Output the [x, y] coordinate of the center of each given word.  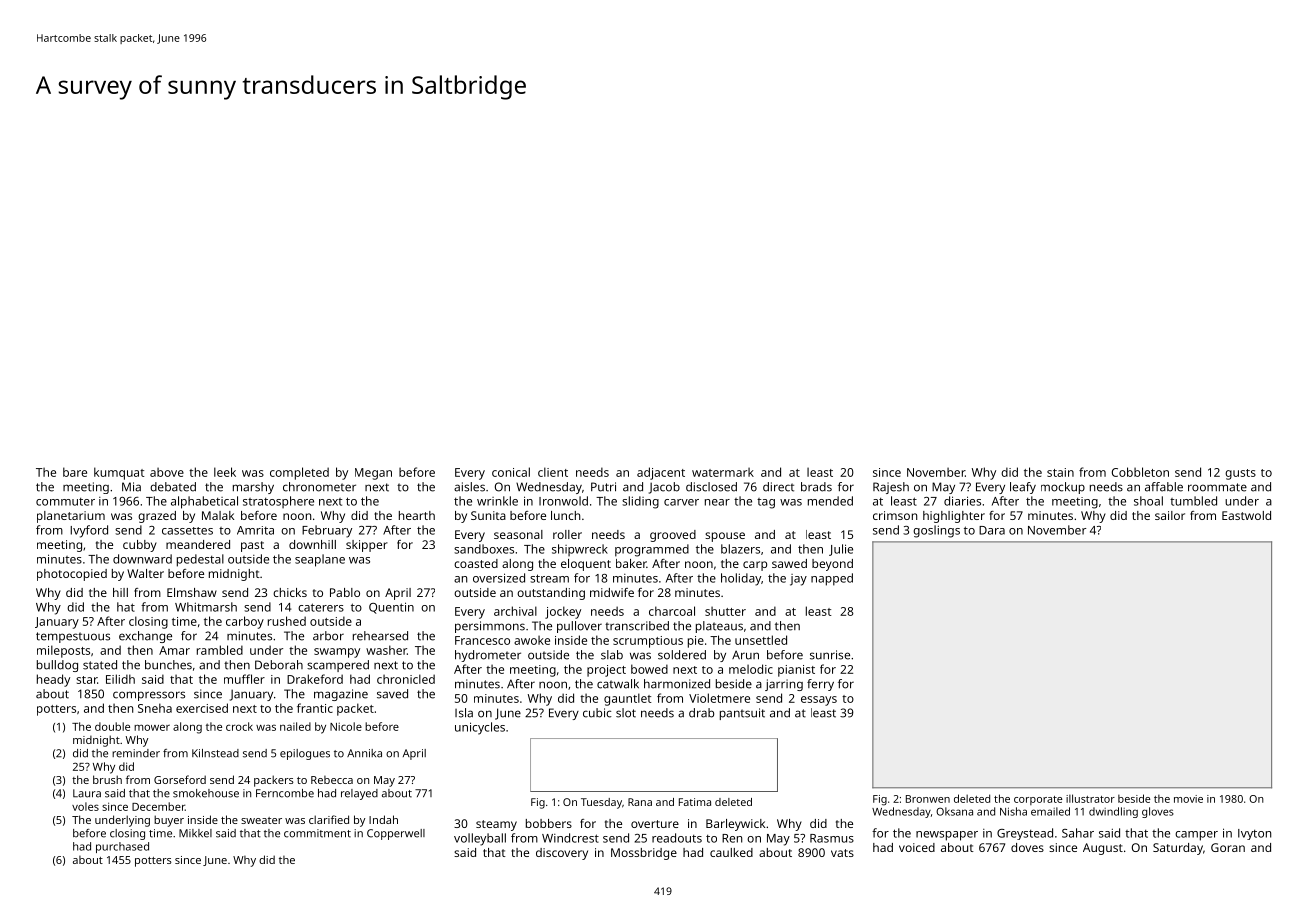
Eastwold [1246, 515]
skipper [367, 546]
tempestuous [73, 637]
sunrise [830, 655]
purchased [122, 847]
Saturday [1178, 849]
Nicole [346, 726]
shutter [725, 611]
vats [842, 853]
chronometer [319, 487]
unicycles [480, 728]
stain [1060, 472]
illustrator [1090, 798]
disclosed [711, 487]
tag [766, 503]
